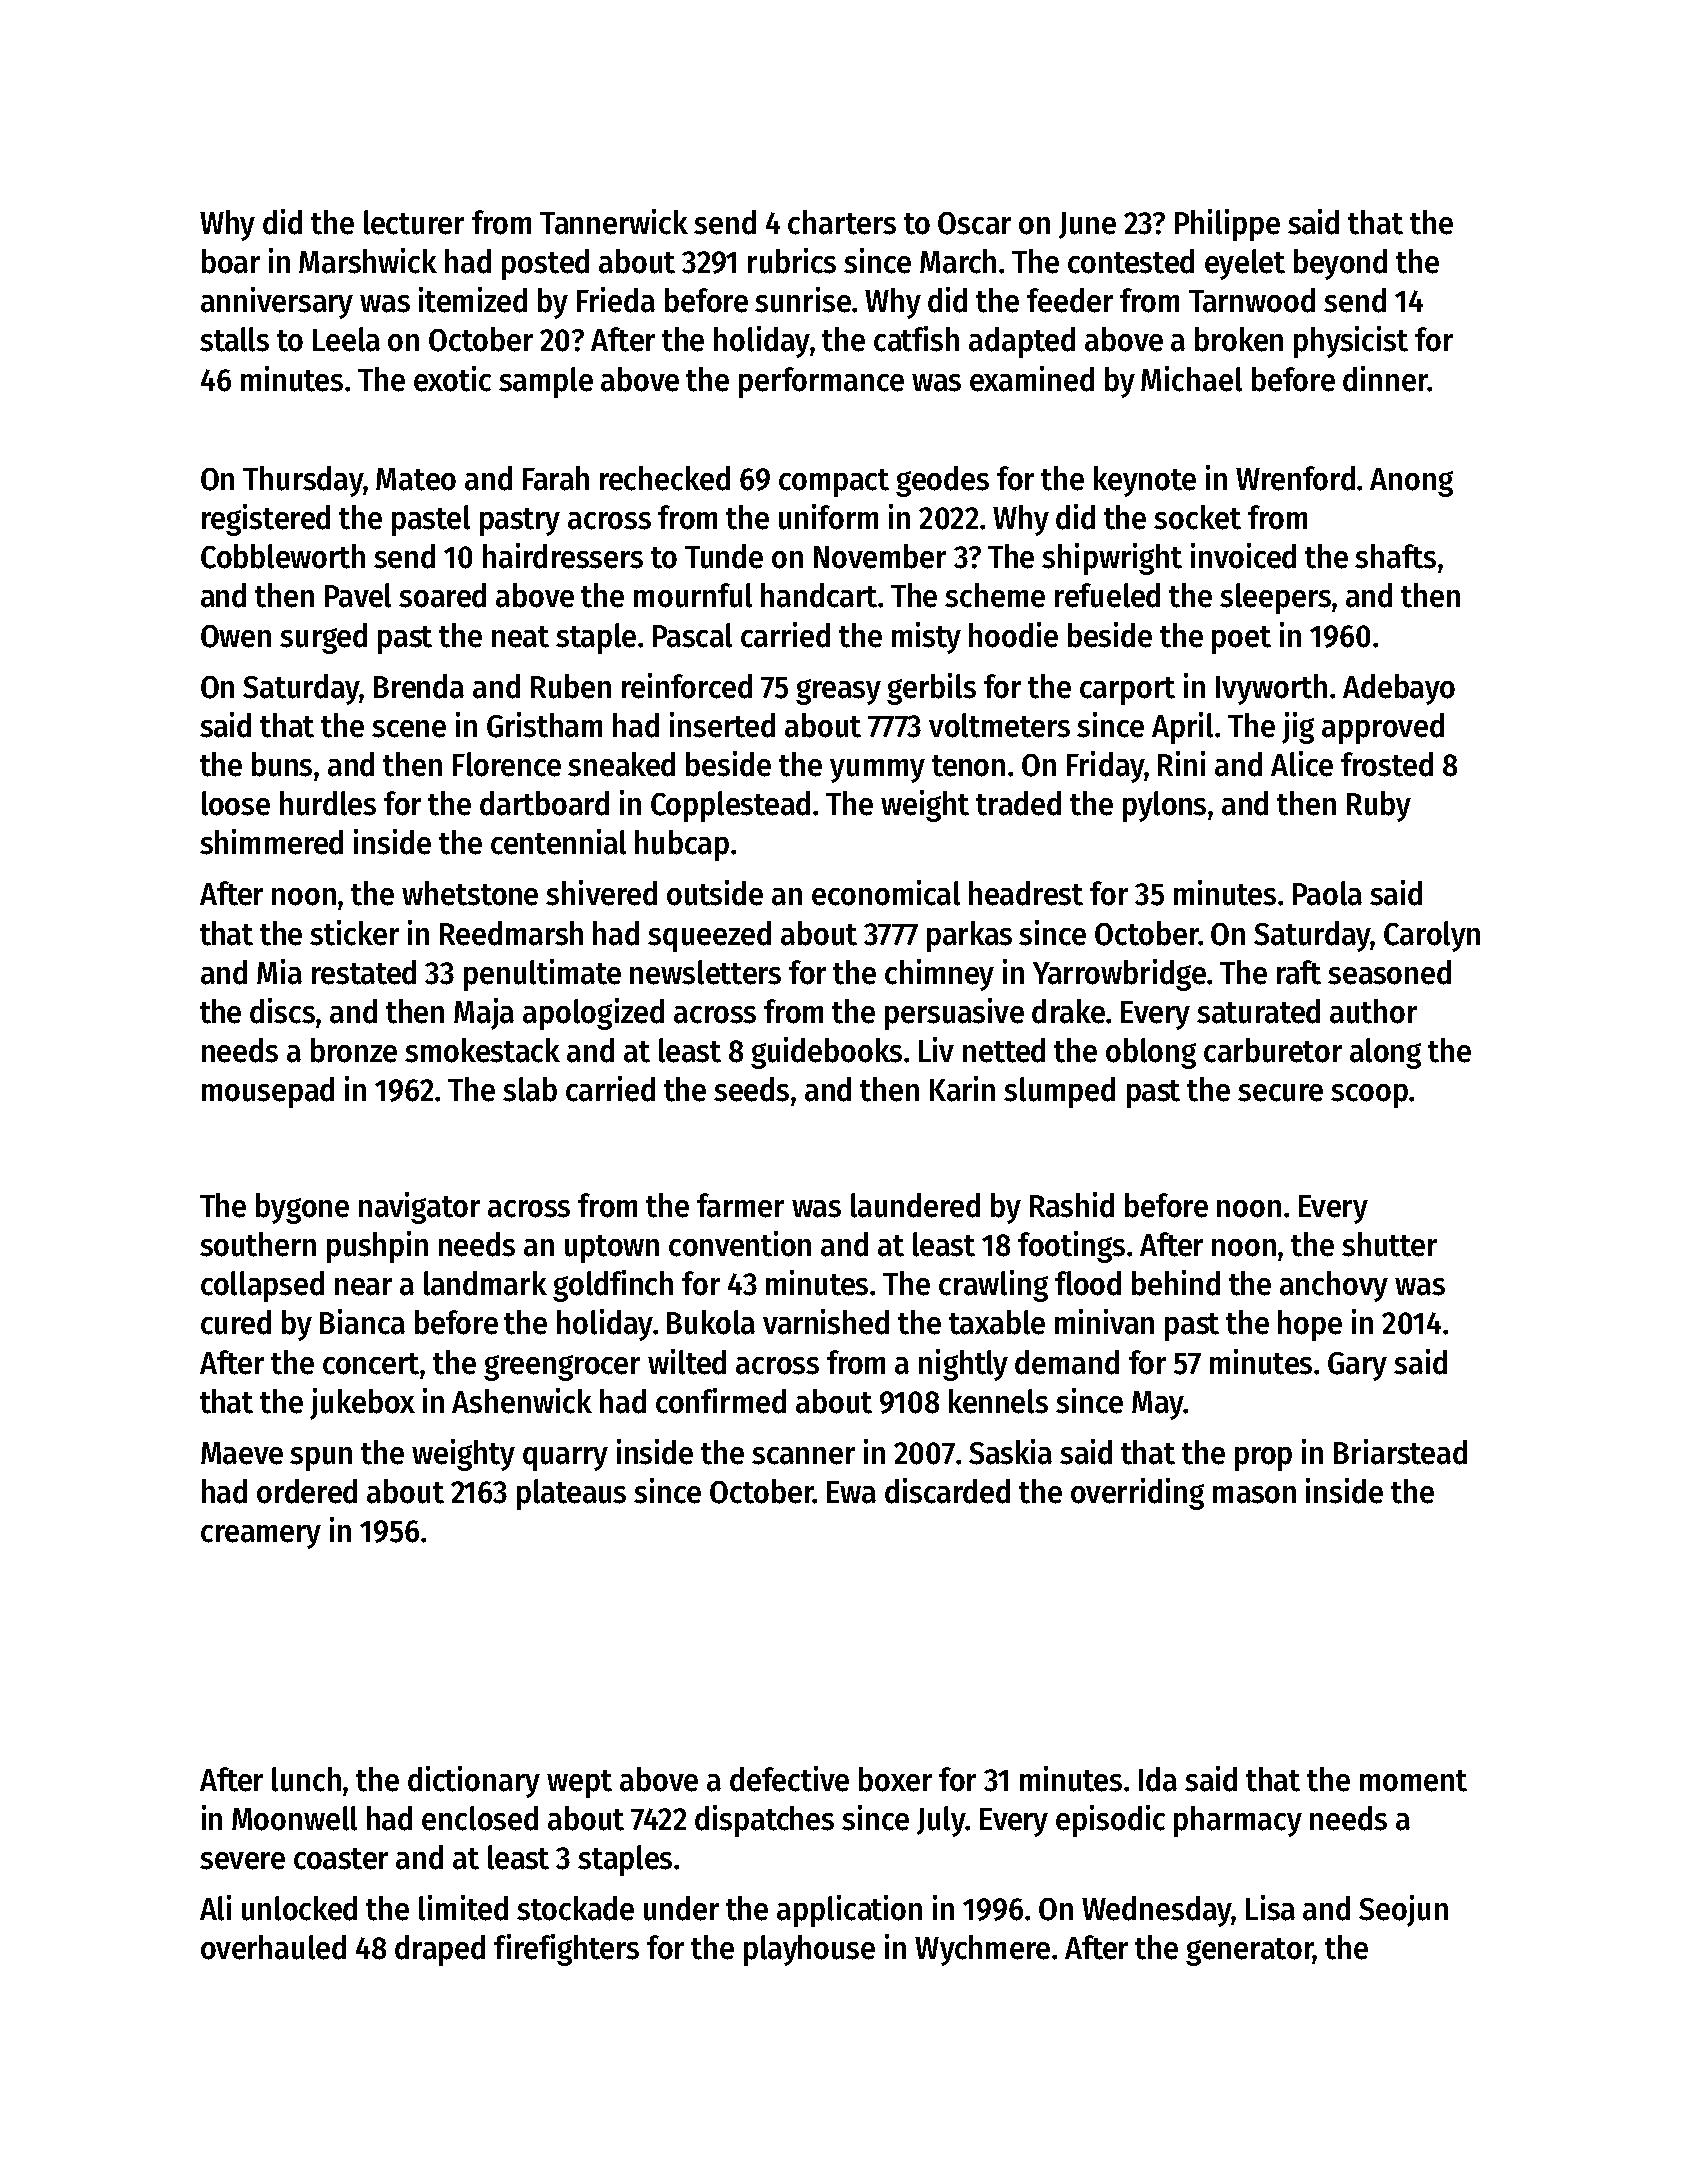 This screenshot has width=1683, height=2178. Describe the element at coordinates (299, 1908) in the screenshot. I see `unlocked` at that location.
